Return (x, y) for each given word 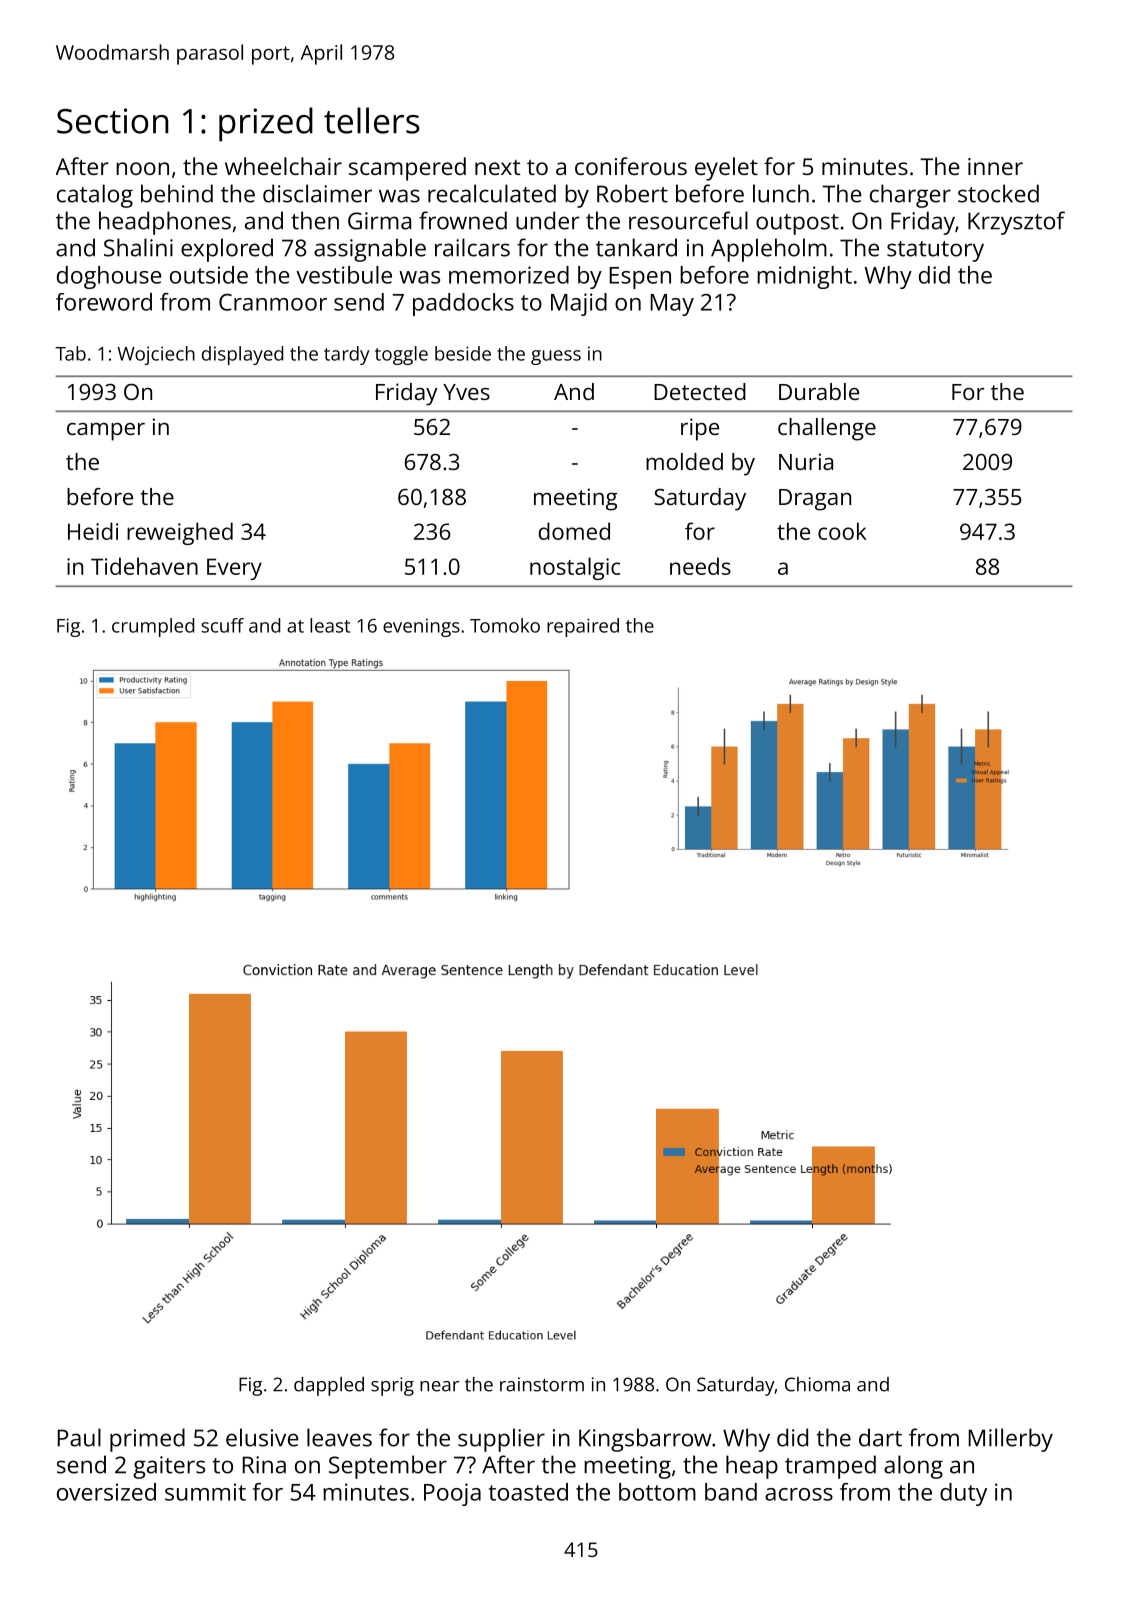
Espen (640, 278)
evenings (421, 627)
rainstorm (542, 1384)
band (731, 1492)
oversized (106, 1492)
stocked (998, 193)
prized (266, 124)
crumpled (153, 627)
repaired (583, 627)
